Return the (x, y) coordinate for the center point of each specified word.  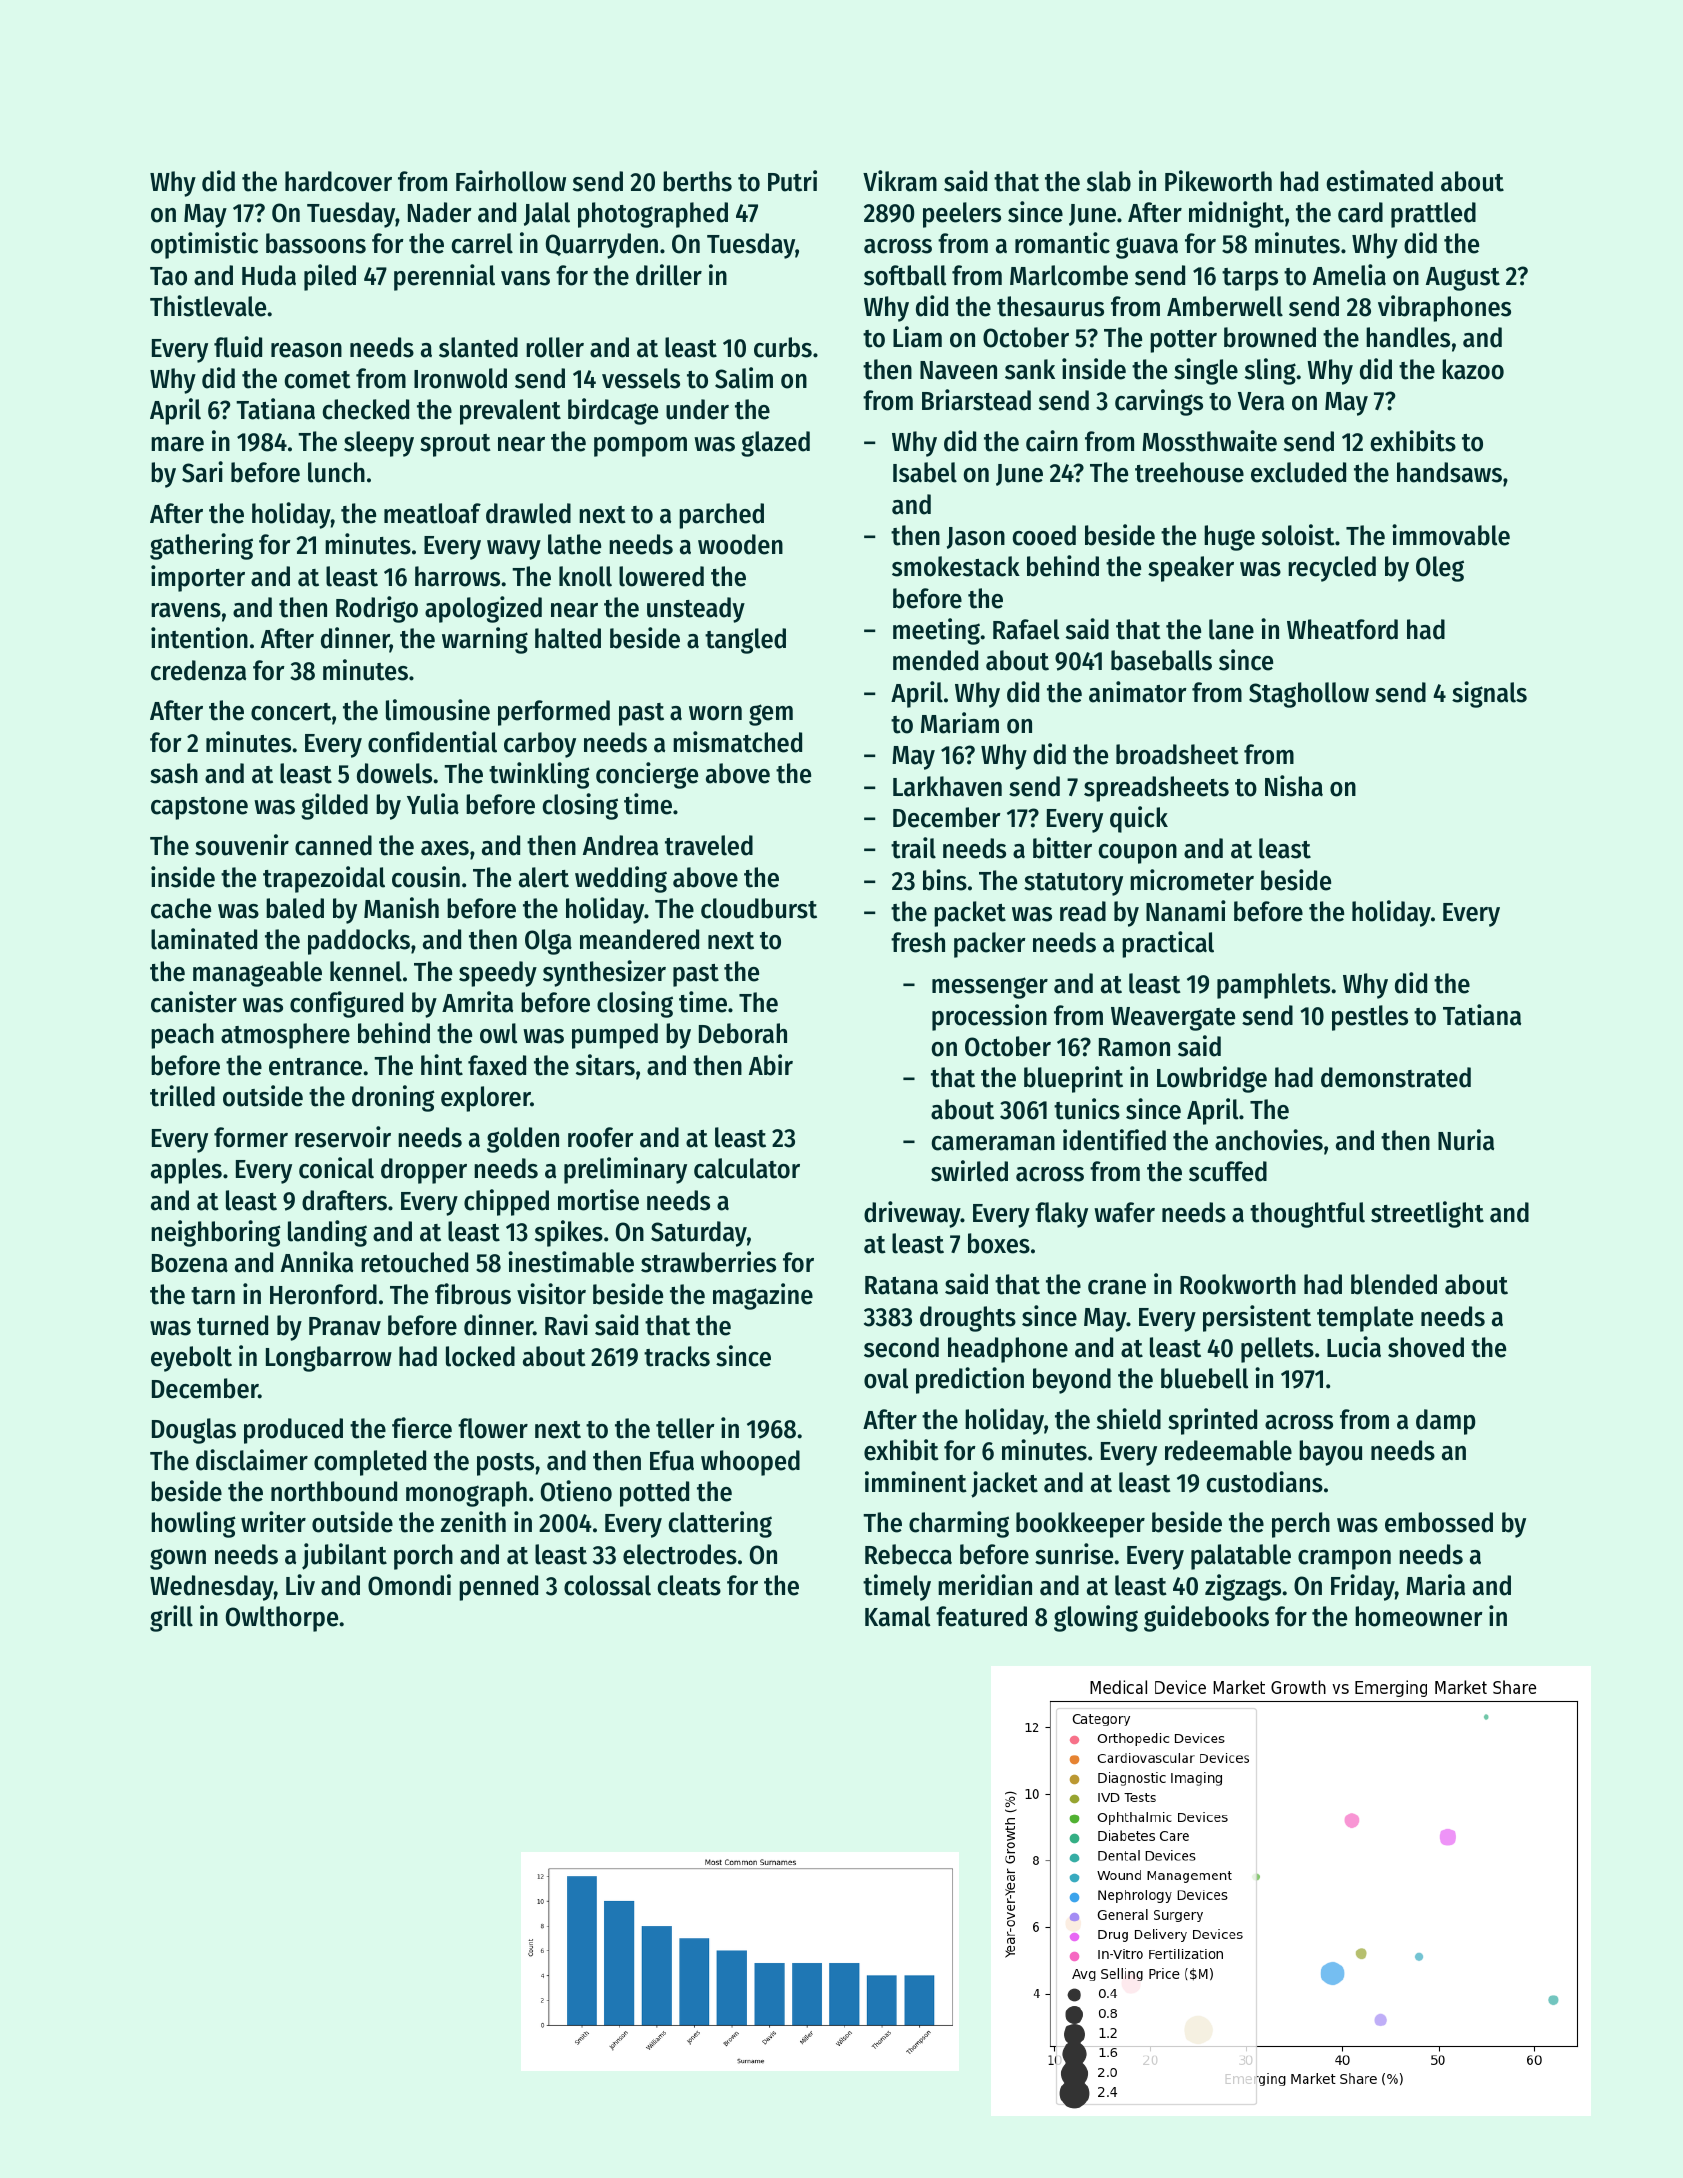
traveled (709, 845)
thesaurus (1050, 306)
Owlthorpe (282, 1619)
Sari (202, 472)
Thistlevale (208, 306)
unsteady (696, 610)
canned (333, 845)
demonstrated (1396, 1077)
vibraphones (1444, 308)
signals (1489, 694)
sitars (605, 1065)
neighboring (216, 1233)
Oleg (1440, 569)
